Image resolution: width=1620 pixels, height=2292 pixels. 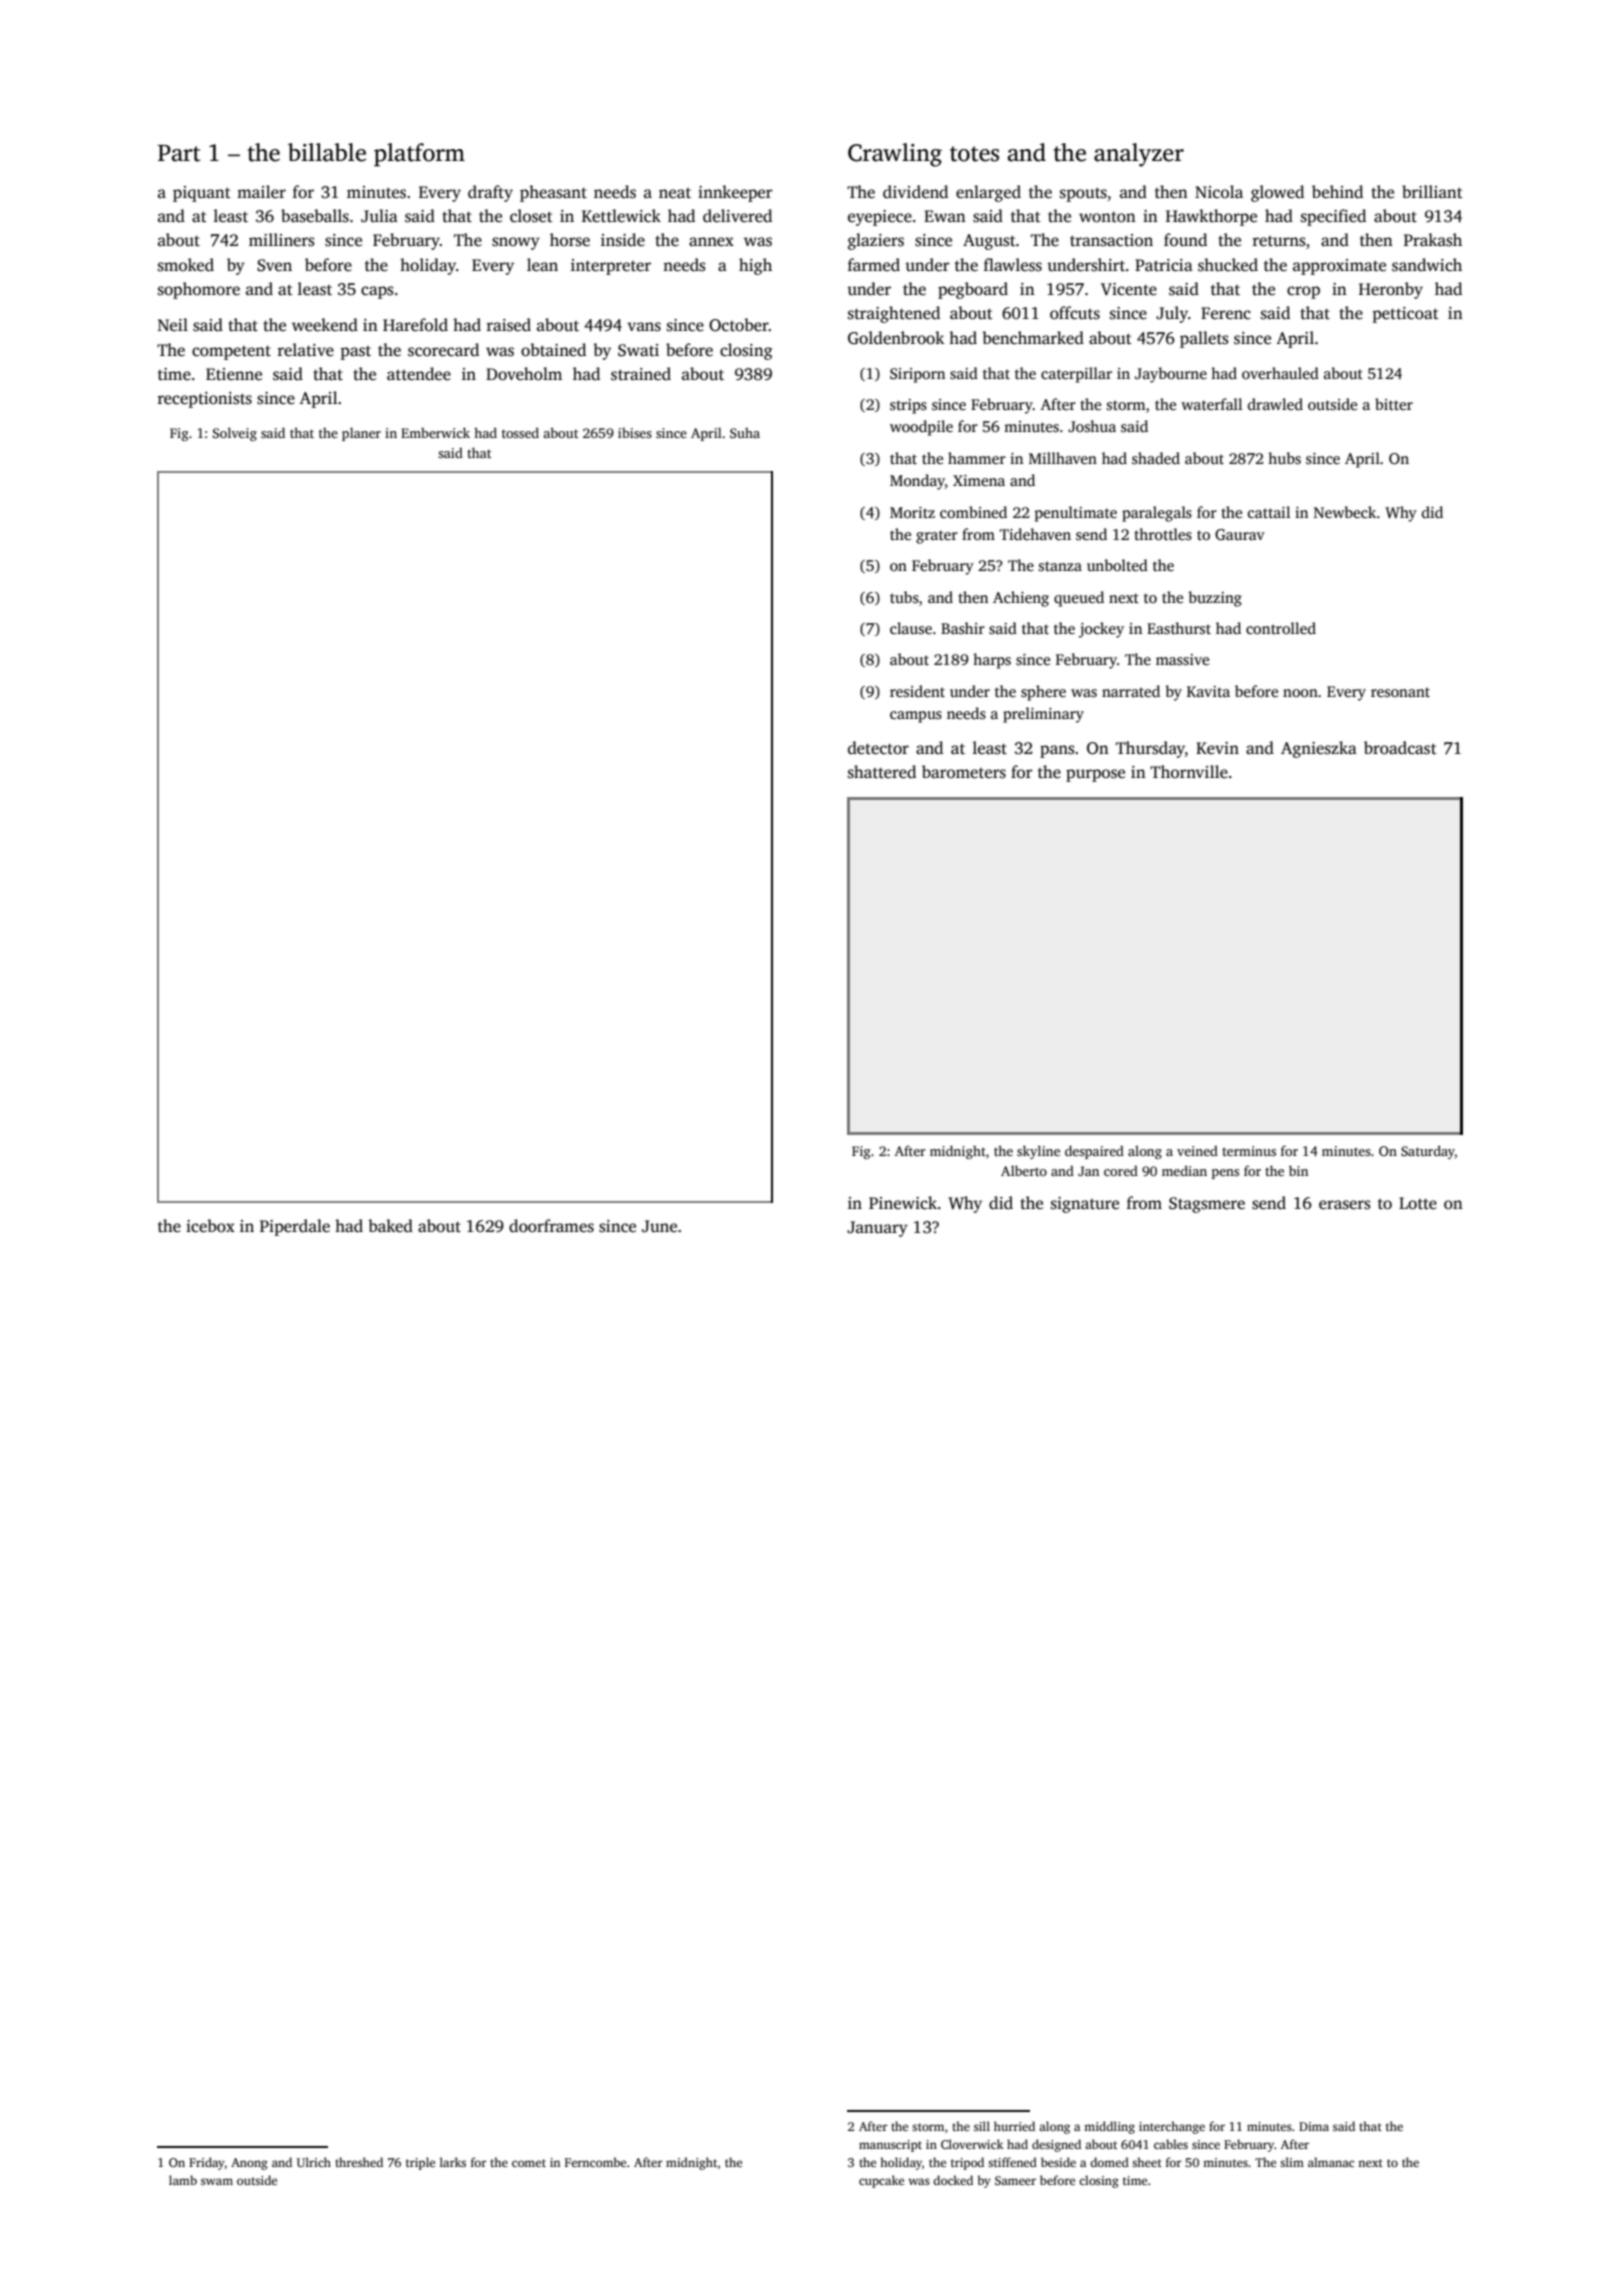 What do you see at coordinates (235, 434) in the page?
I see `Solveig` at bounding box center [235, 434].
